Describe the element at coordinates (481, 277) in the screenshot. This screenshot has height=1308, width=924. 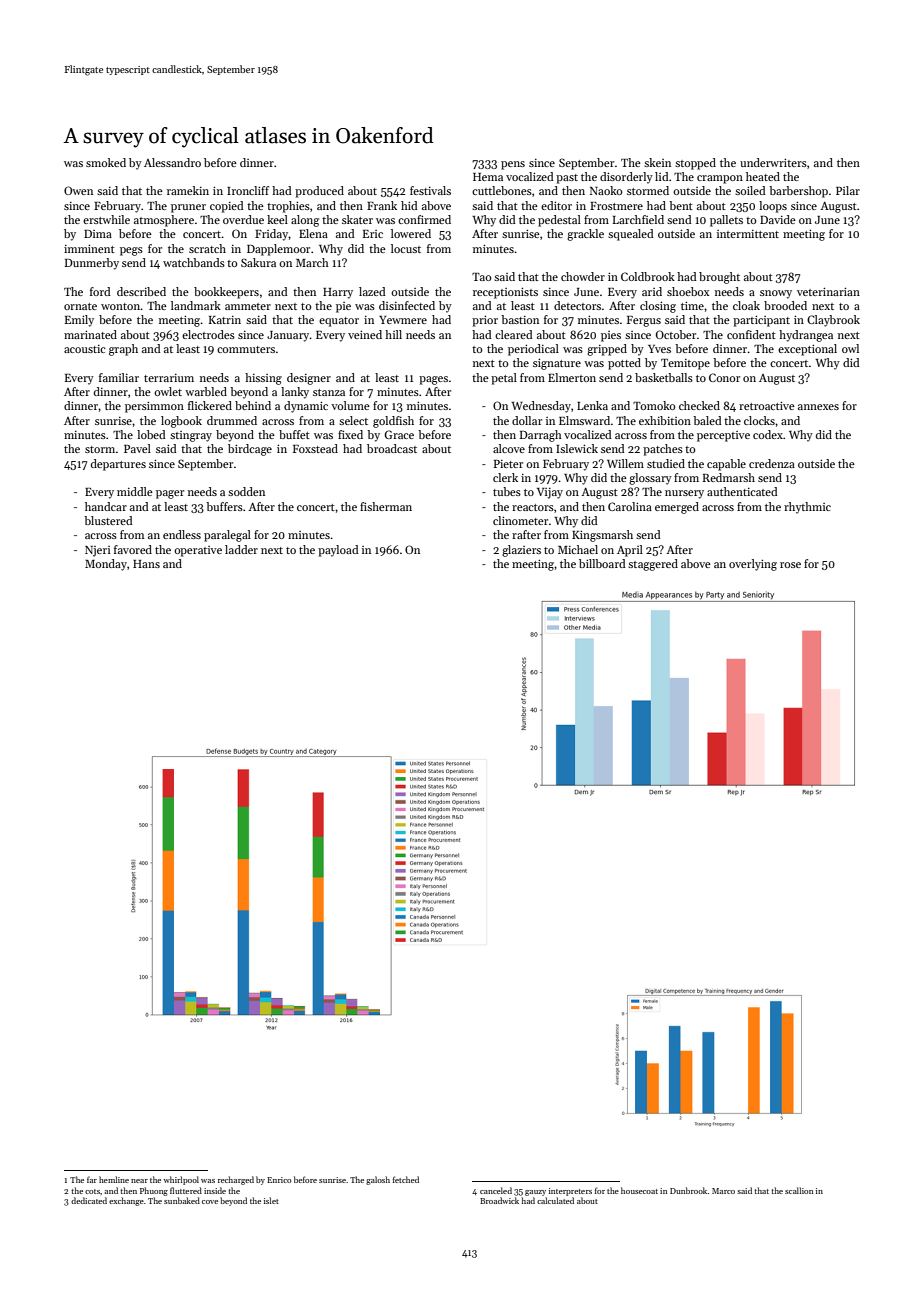
I see `Tao` at that location.
